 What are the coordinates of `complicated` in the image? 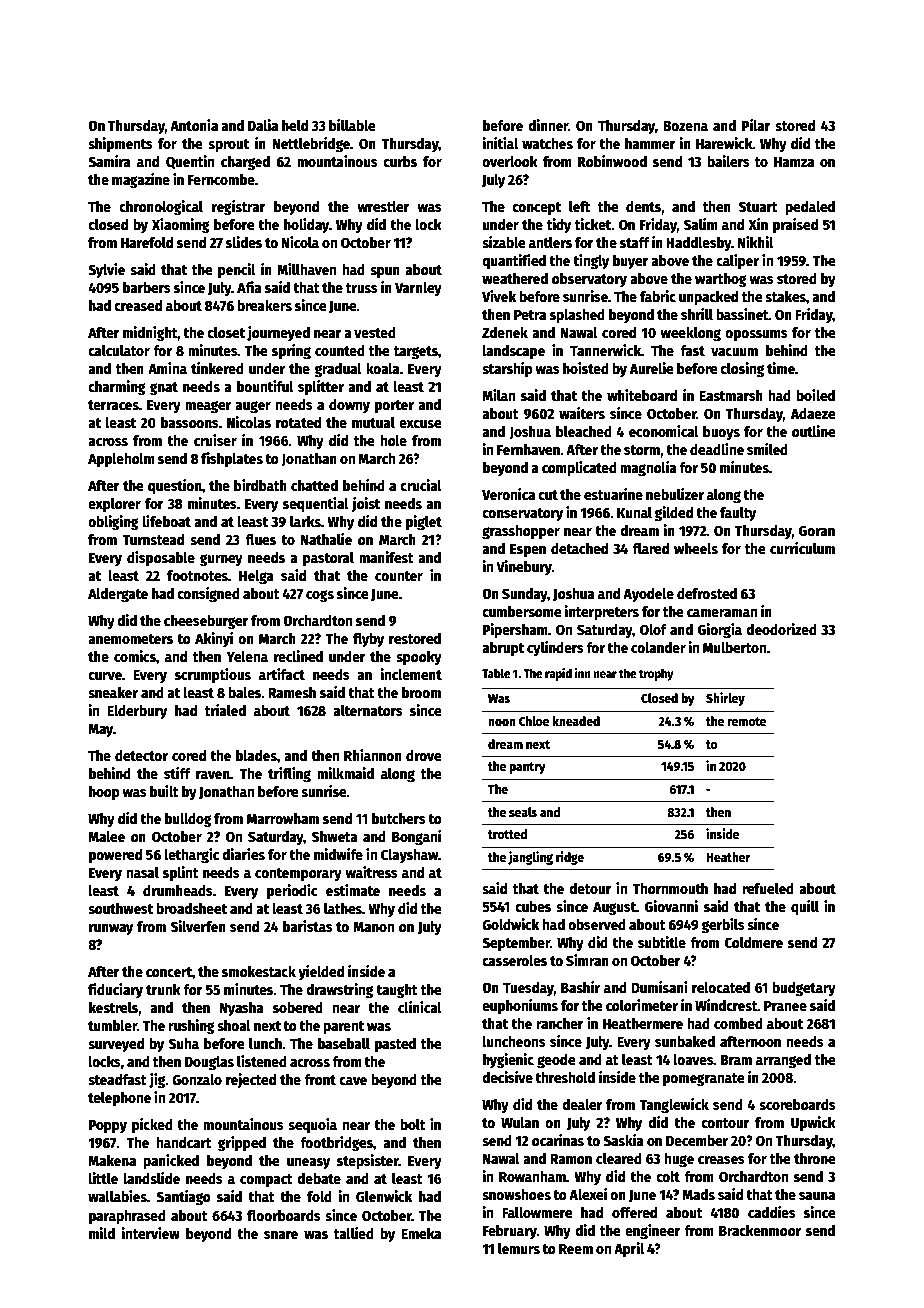 It's located at (579, 468).
